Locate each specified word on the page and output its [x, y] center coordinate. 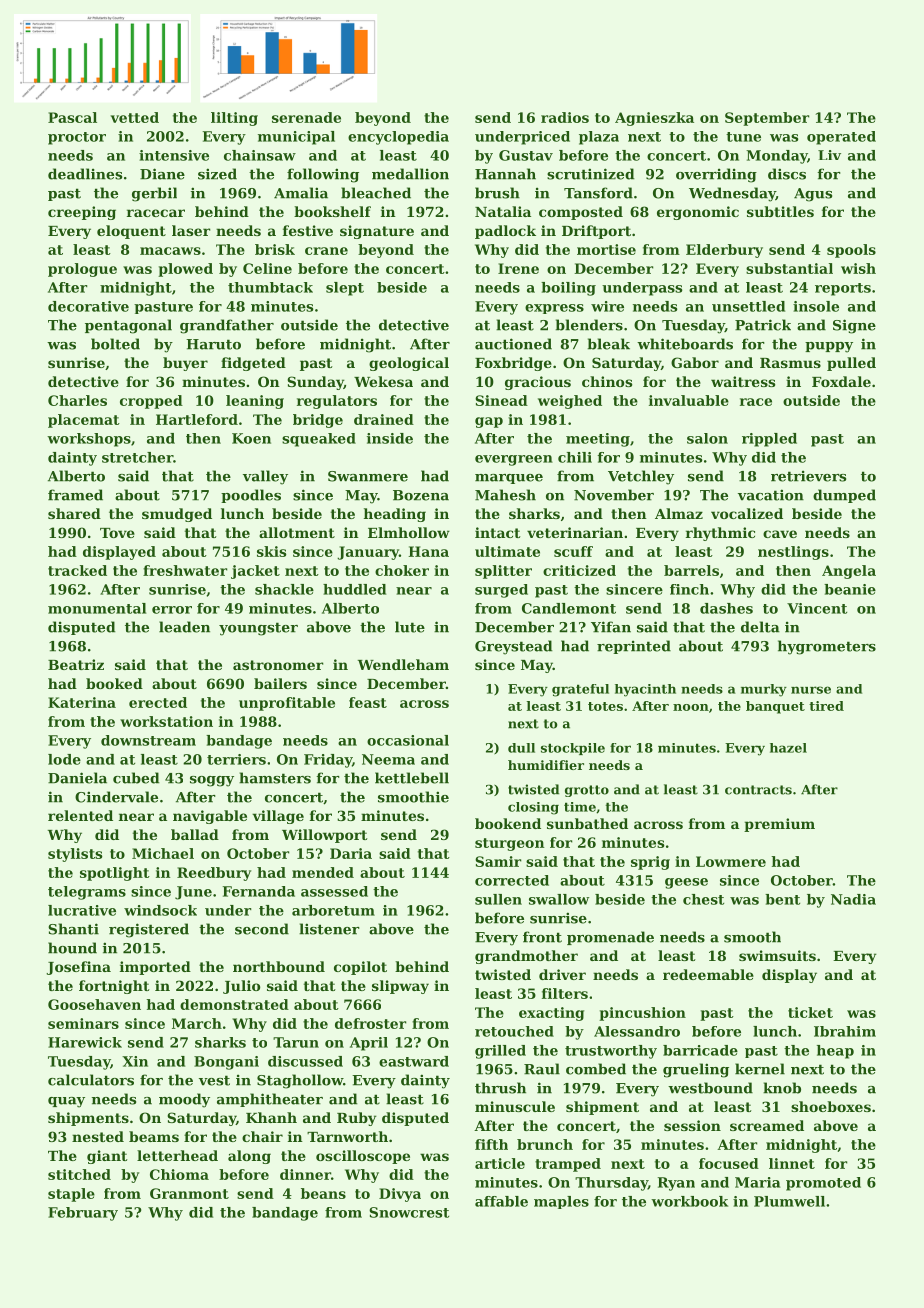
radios [565, 117]
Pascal [72, 117]
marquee [509, 479]
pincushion [642, 1014]
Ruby [357, 1119]
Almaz [679, 513]
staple [71, 1195]
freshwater [185, 570]
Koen [251, 438]
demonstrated [234, 1004]
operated [841, 138]
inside [390, 438]
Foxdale [841, 381]
